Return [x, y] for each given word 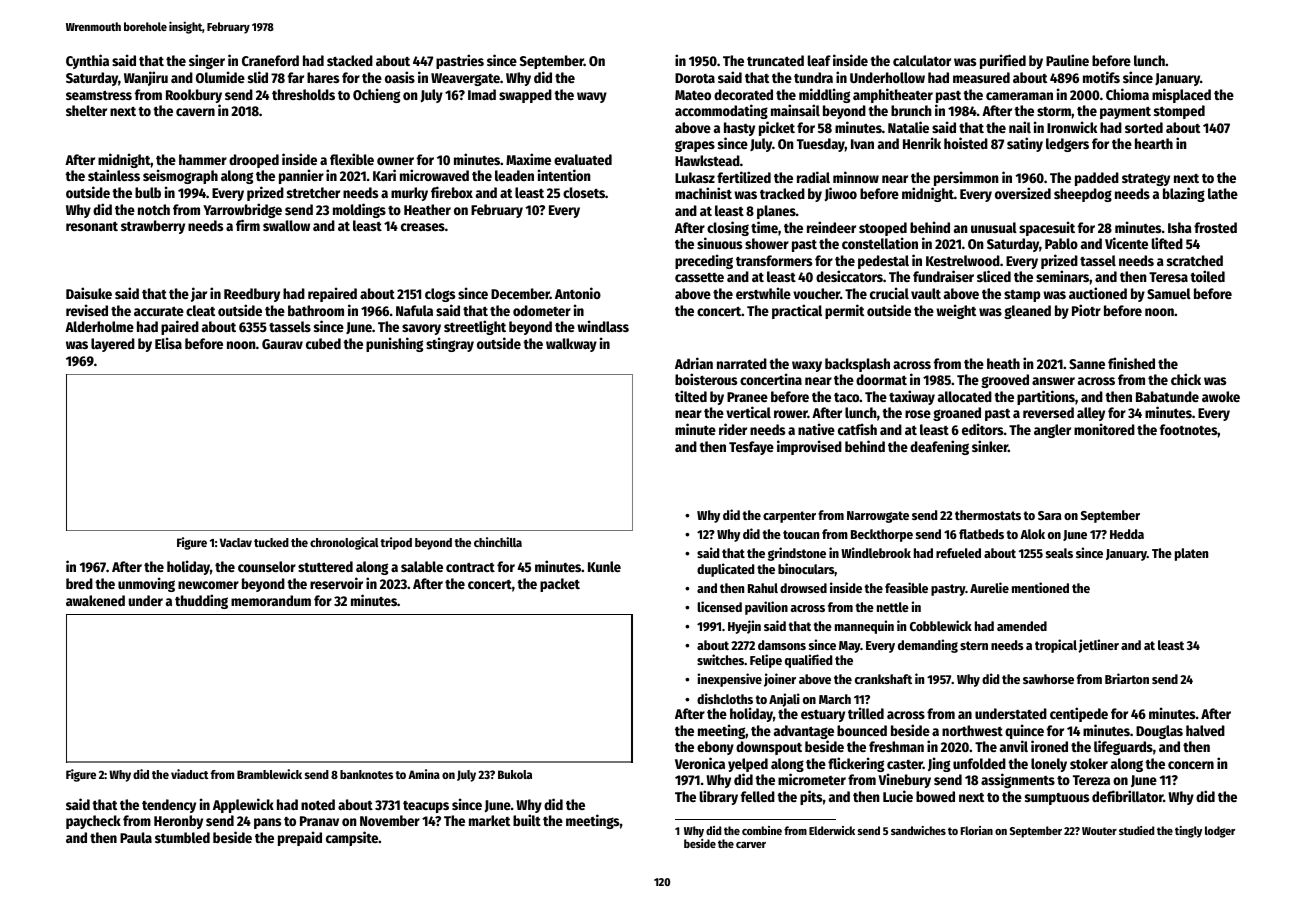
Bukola [515, 774]
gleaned [1027, 312]
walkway [571, 345]
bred [79, 583]
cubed [323, 343]
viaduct [190, 774]
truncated [775, 60]
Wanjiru [146, 78]
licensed [719, 606]
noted [318, 804]
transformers [774, 260]
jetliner [1098, 646]
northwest [972, 730]
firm [248, 225]
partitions [1046, 397]
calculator [922, 60]
